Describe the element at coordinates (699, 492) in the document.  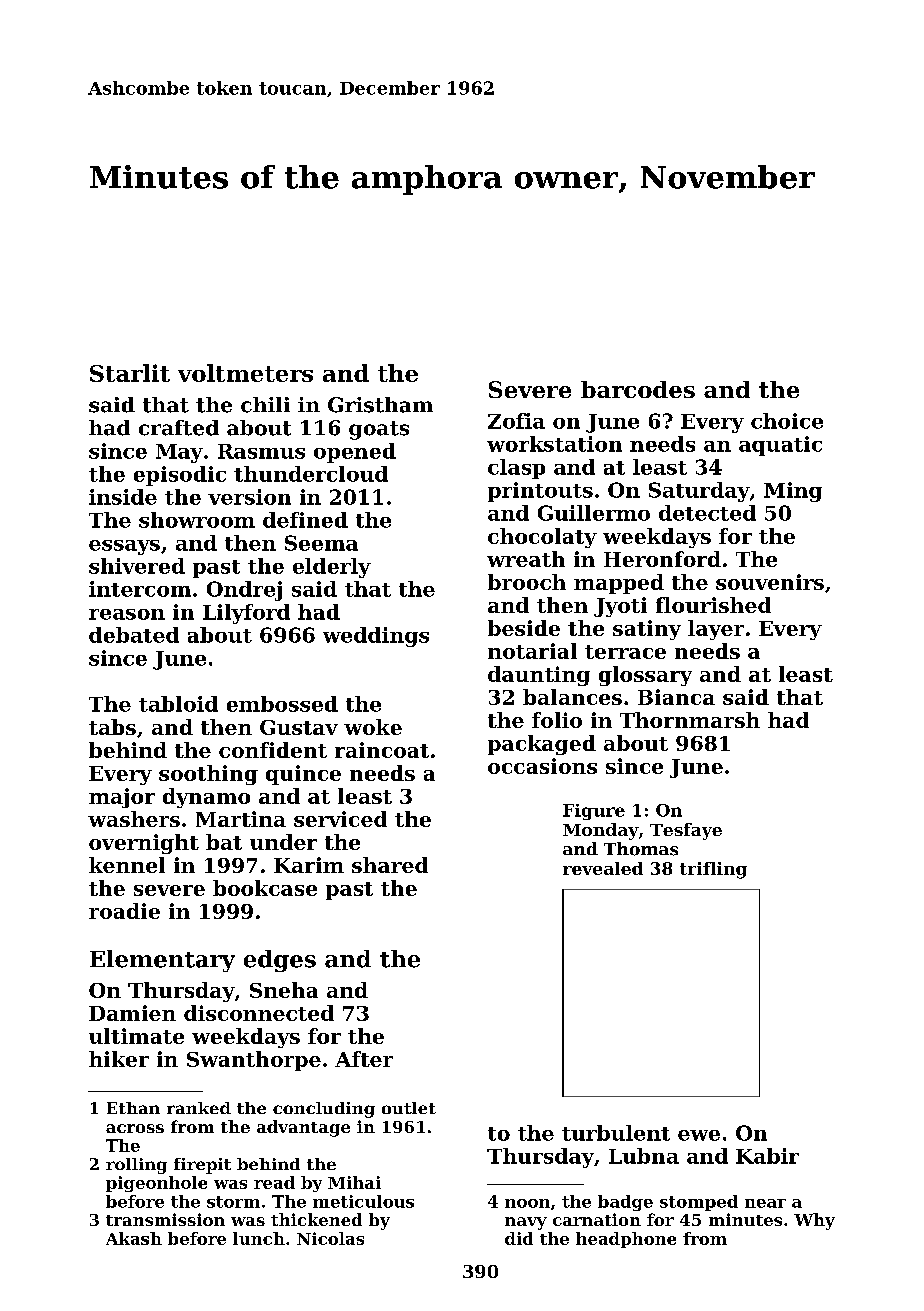
I see `Saturday` at that location.
